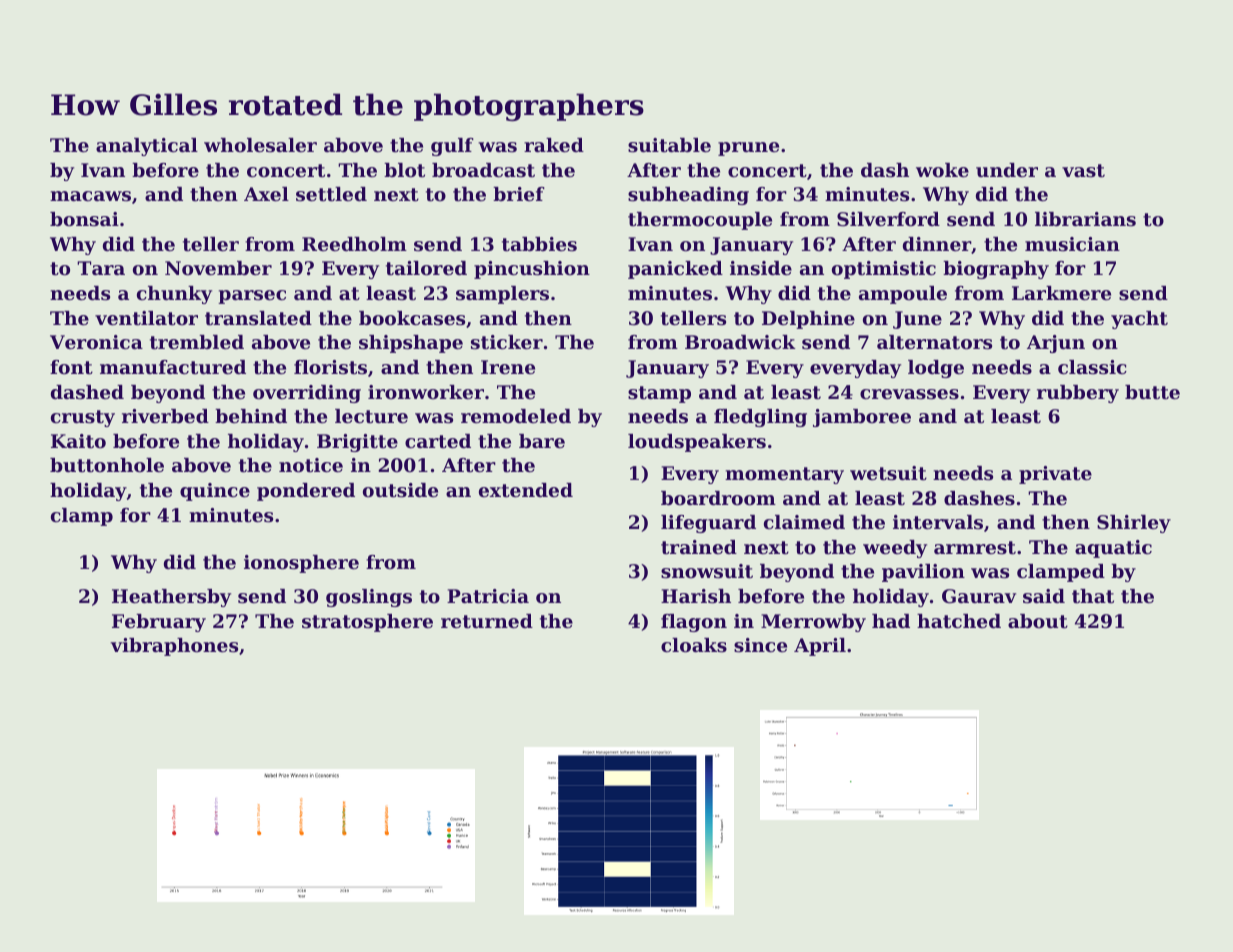  Describe the element at coordinates (1083, 171) in the document. I see `vast` at that location.
